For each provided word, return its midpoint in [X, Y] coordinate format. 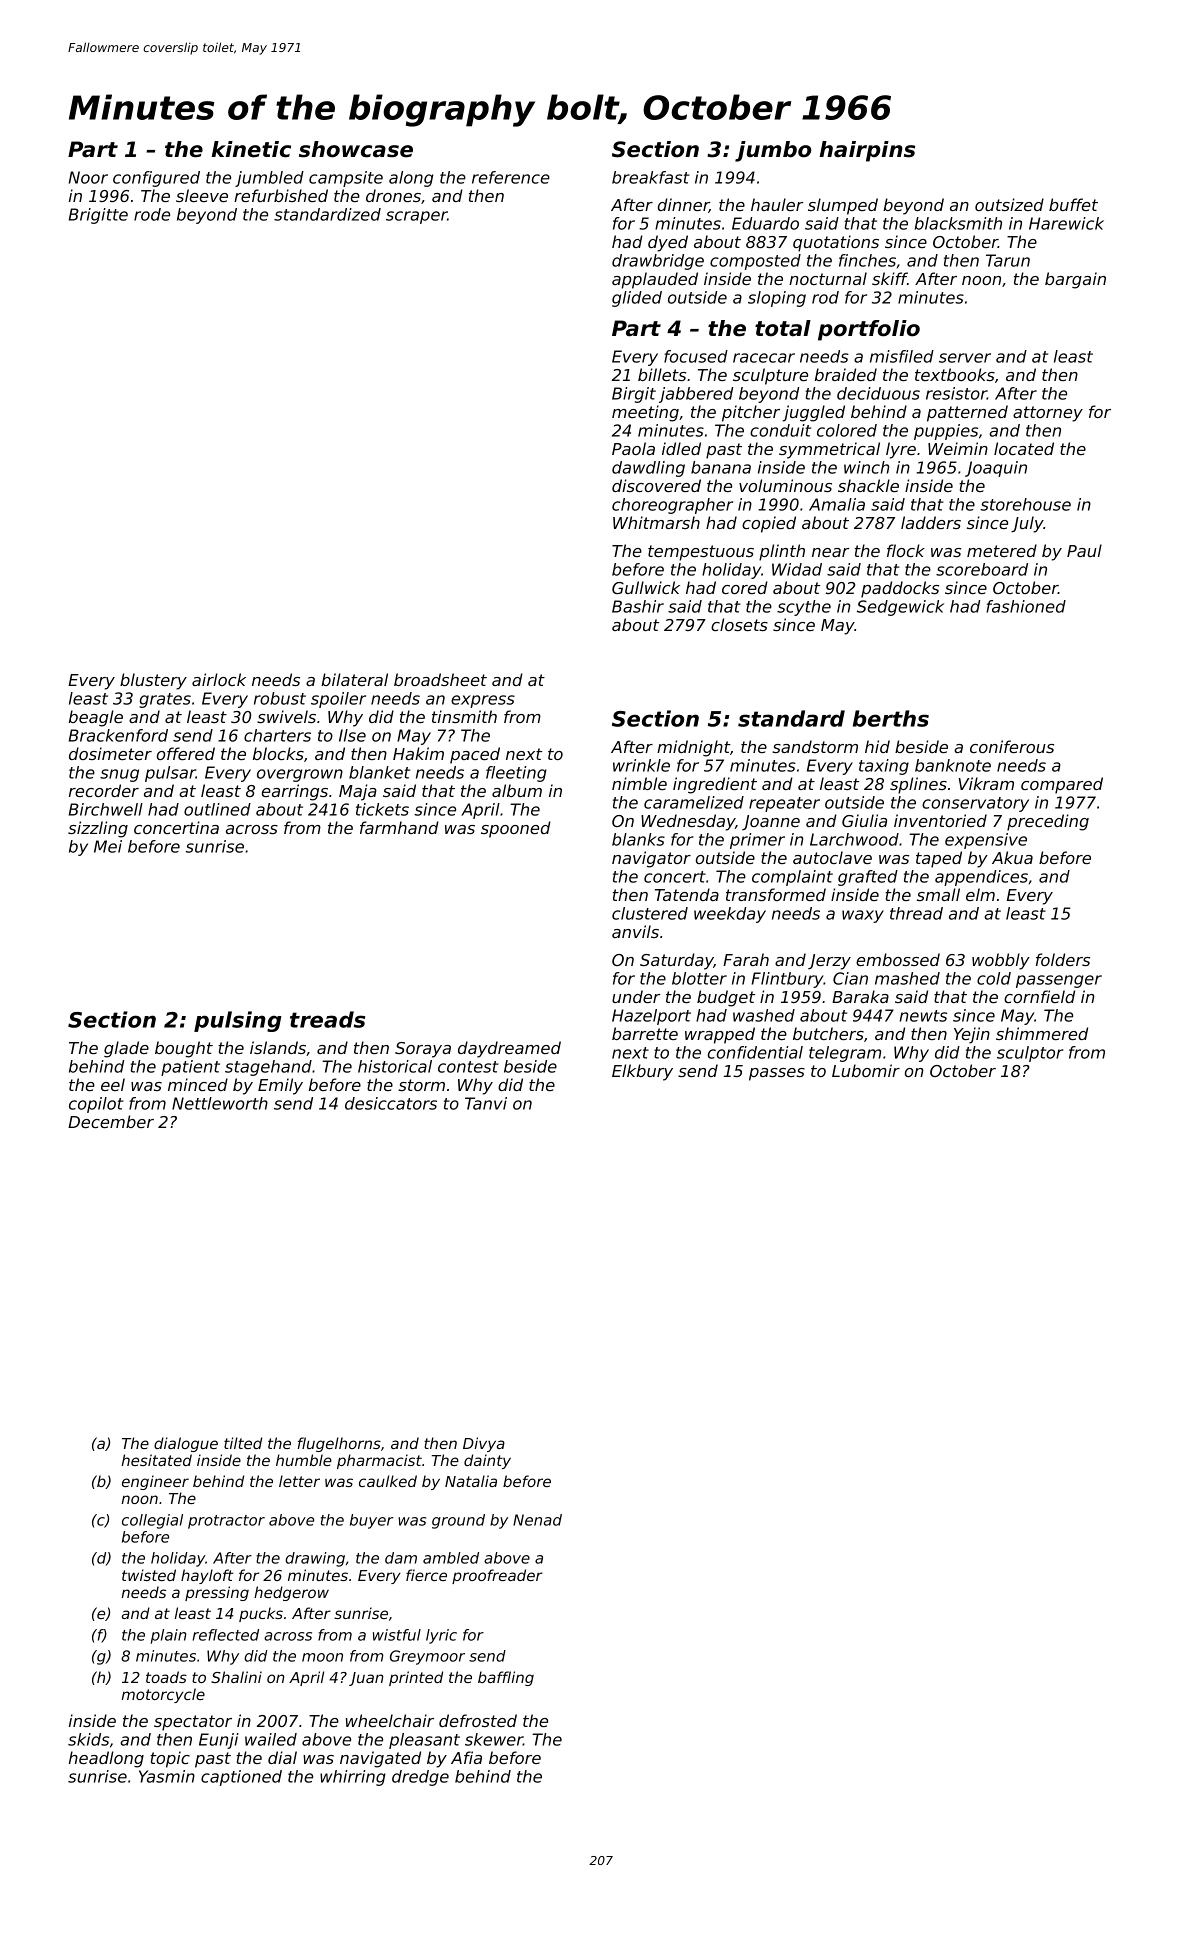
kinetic [251, 149]
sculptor [1030, 1054]
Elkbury [642, 1072]
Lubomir [866, 1070]
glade [126, 1049]
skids [88, 1739]
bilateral [354, 679]
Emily [280, 1086]
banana [721, 467]
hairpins [867, 151]
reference [511, 177]
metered [1002, 550]
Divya [484, 1444]
